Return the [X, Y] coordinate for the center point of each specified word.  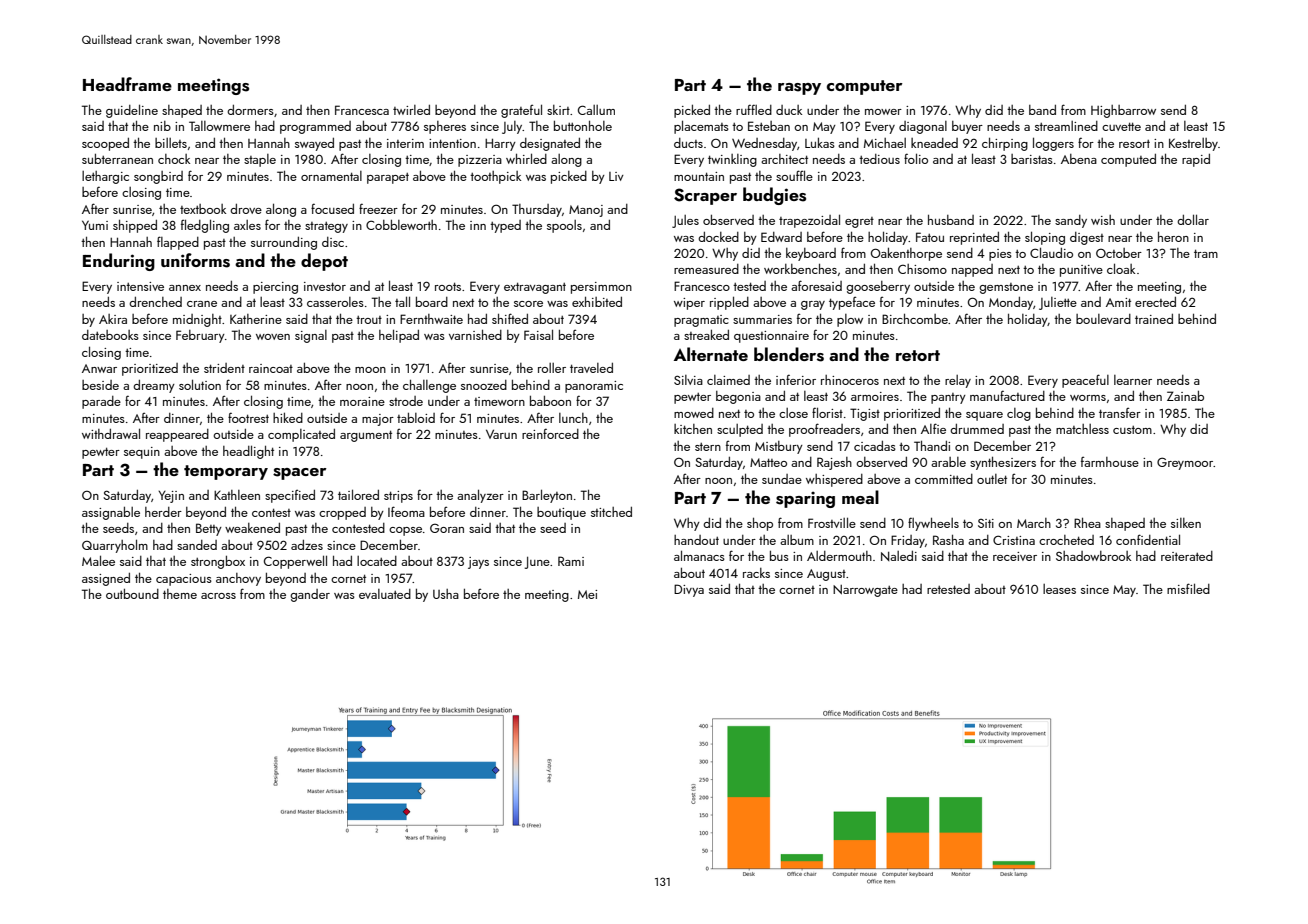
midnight [197, 320]
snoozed [484, 385]
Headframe [127, 84]
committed [944, 479]
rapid [1196, 160]
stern [708, 447]
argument [366, 436]
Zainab [1185, 396]
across [218, 596]
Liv [616, 176]
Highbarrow [1123, 111]
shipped [135, 226]
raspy [799, 89]
